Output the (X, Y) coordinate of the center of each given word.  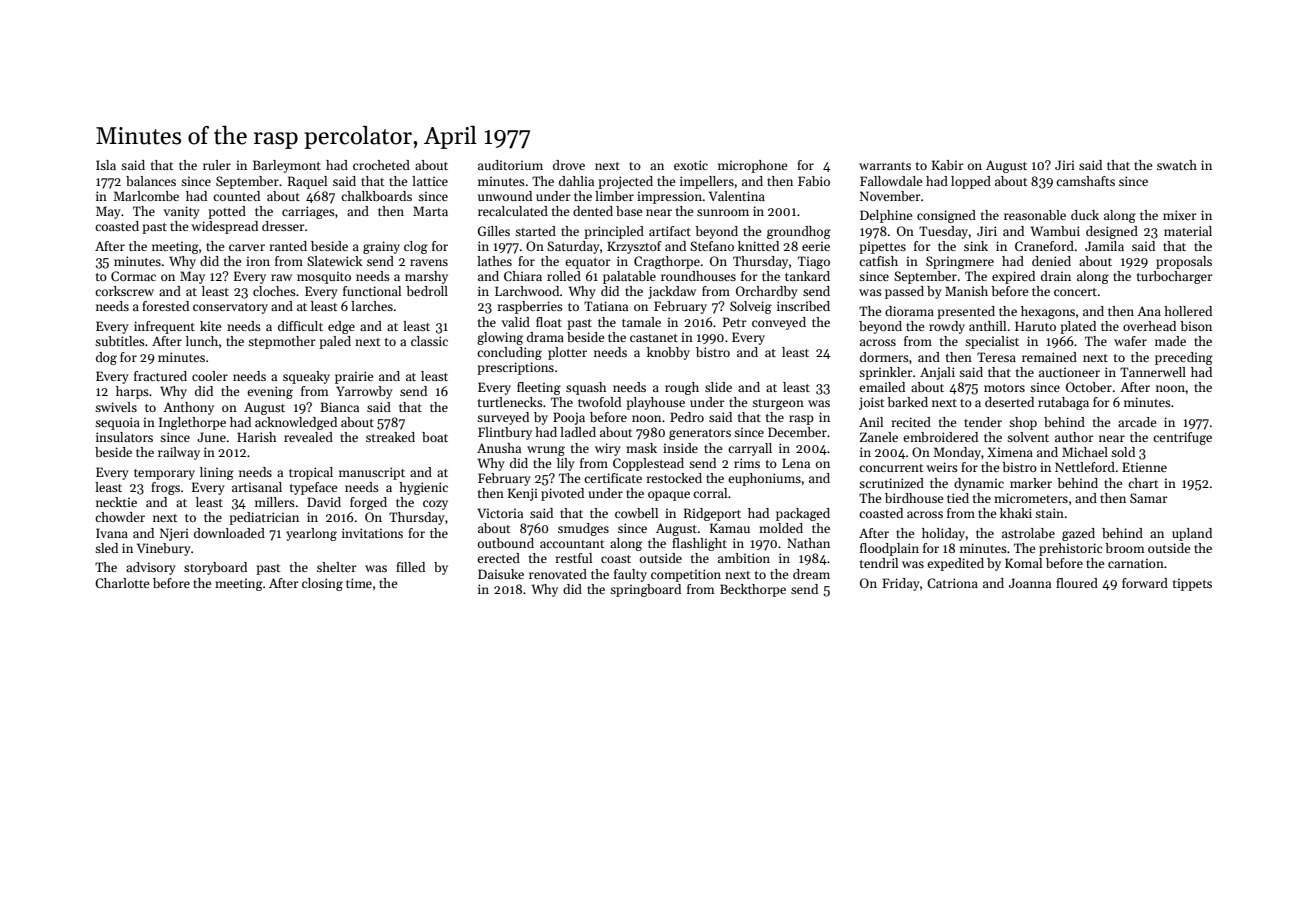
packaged (803, 514)
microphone (753, 166)
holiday (943, 534)
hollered (1188, 311)
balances (151, 181)
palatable (629, 277)
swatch (1177, 165)
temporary (164, 474)
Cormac (133, 276)
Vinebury (164, 549)
